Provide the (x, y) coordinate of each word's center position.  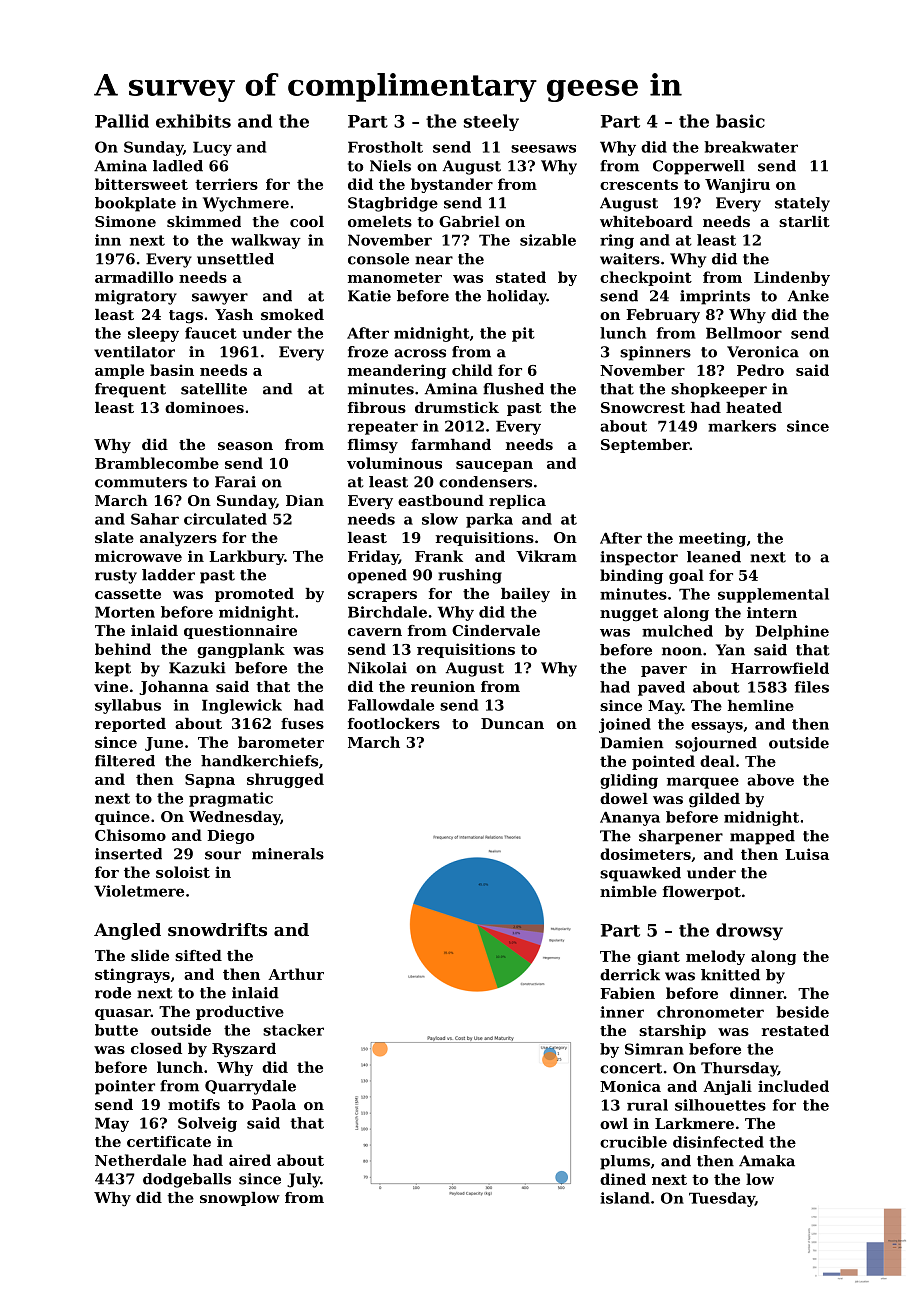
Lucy (212, 148)
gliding (629, 781)
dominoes (204, 407)
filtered (125, 761)
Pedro (760, 370)
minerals (288, 854)
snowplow (240, 1199)
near (434, 260)
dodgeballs (187, 1180)
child (472, 370)
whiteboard (646, 221)
